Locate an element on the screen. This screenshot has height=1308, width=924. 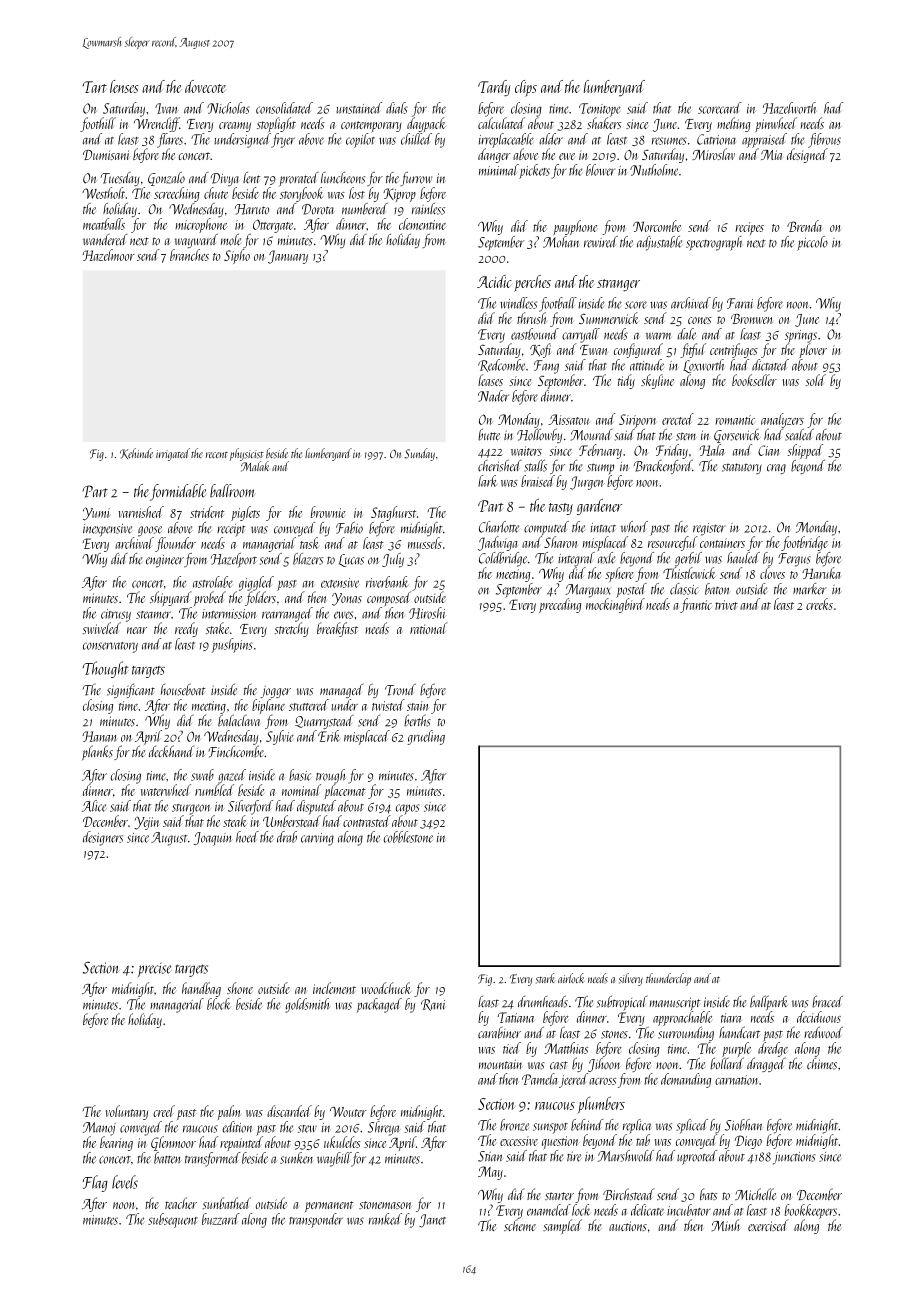
attitude is located at coordinates (647, 365).
